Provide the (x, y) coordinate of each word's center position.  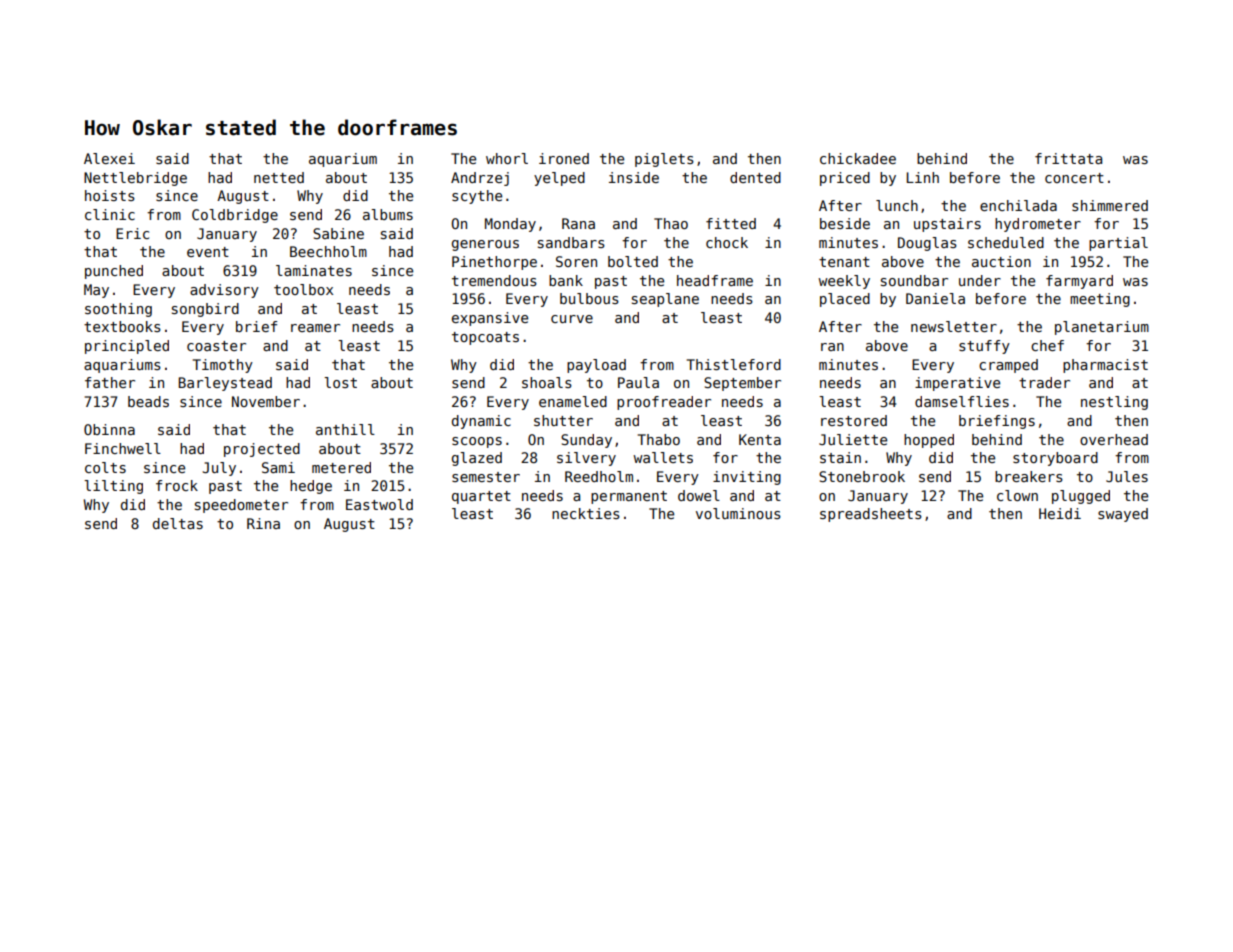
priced (845, 179)
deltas (178, 523)
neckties (586, 513)
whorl (507, 158)
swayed (1123, 515)
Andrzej (480, 179)
